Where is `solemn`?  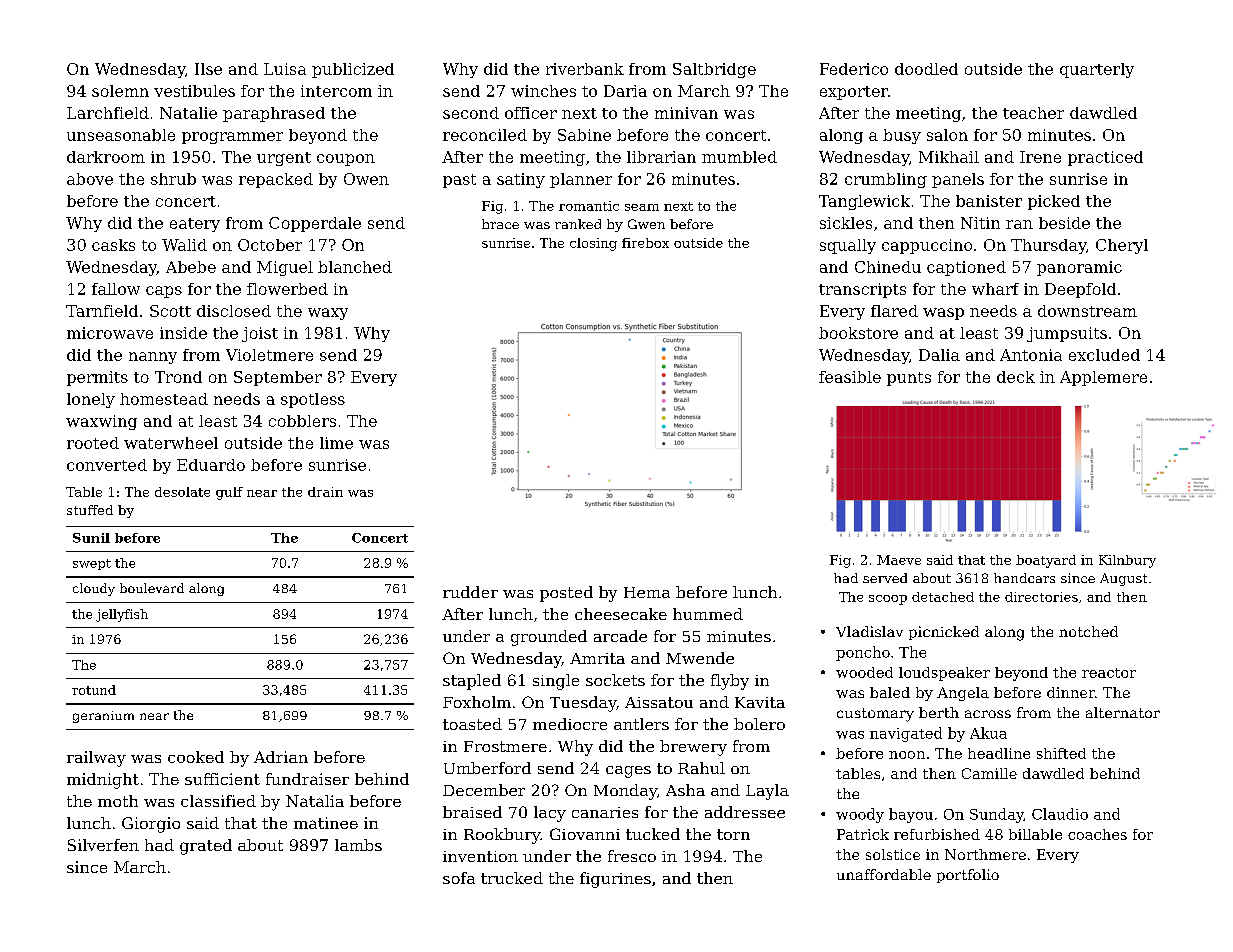
solemn is located at coordinates (120, 91).
